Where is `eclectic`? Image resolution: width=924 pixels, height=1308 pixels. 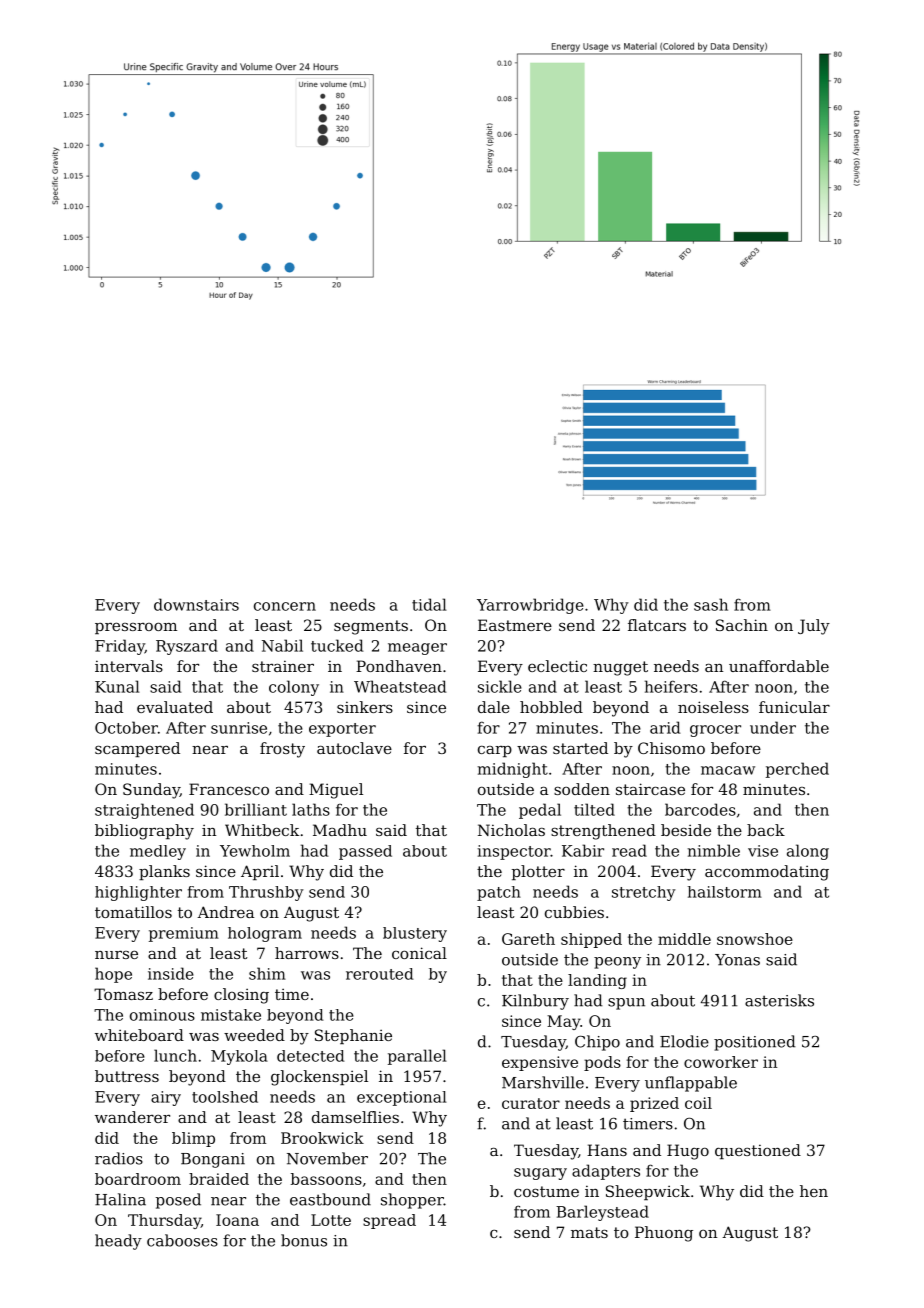 eclectic is located at coordinates (557, 666).
